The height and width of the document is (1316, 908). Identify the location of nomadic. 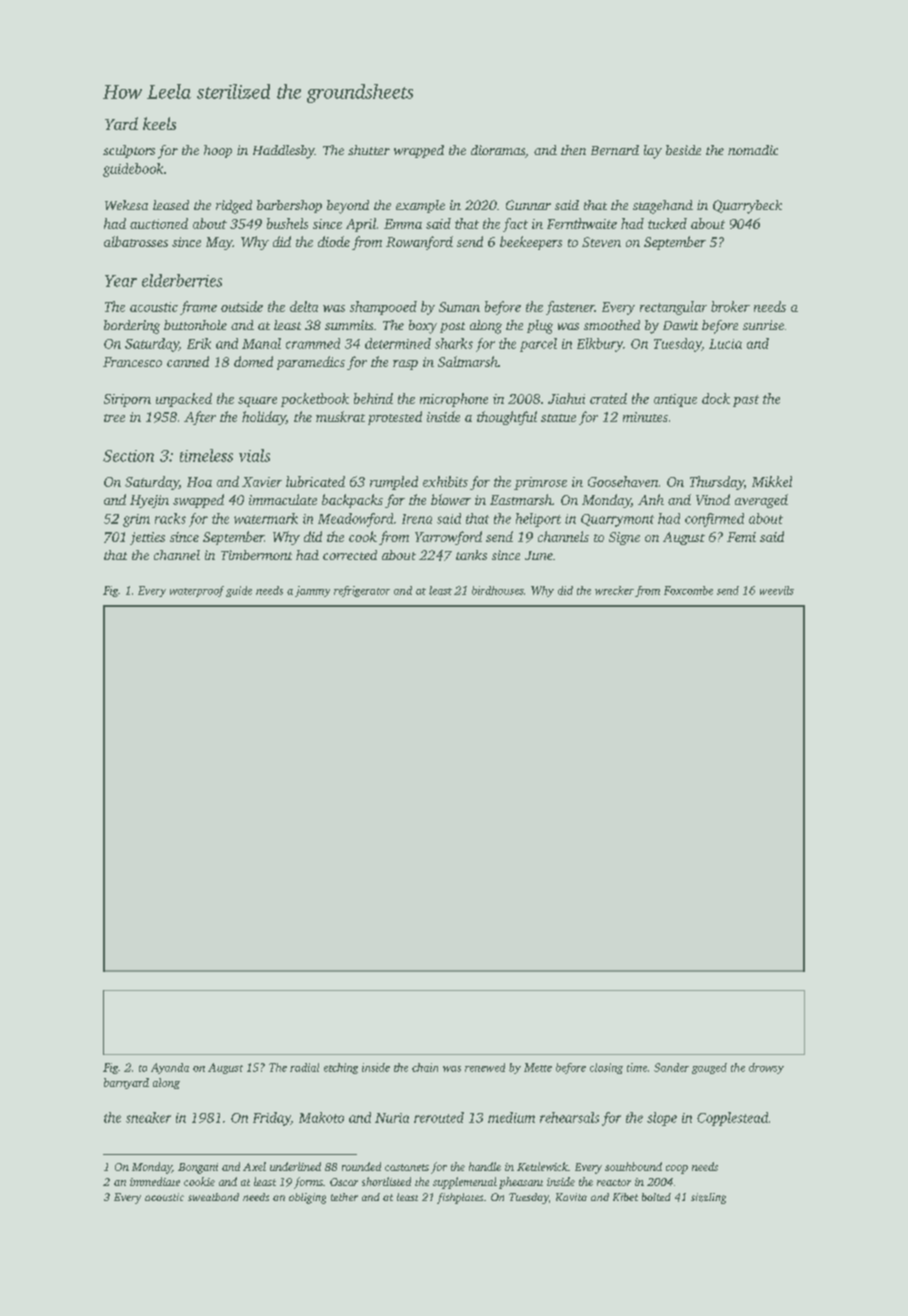
(753, 150).
